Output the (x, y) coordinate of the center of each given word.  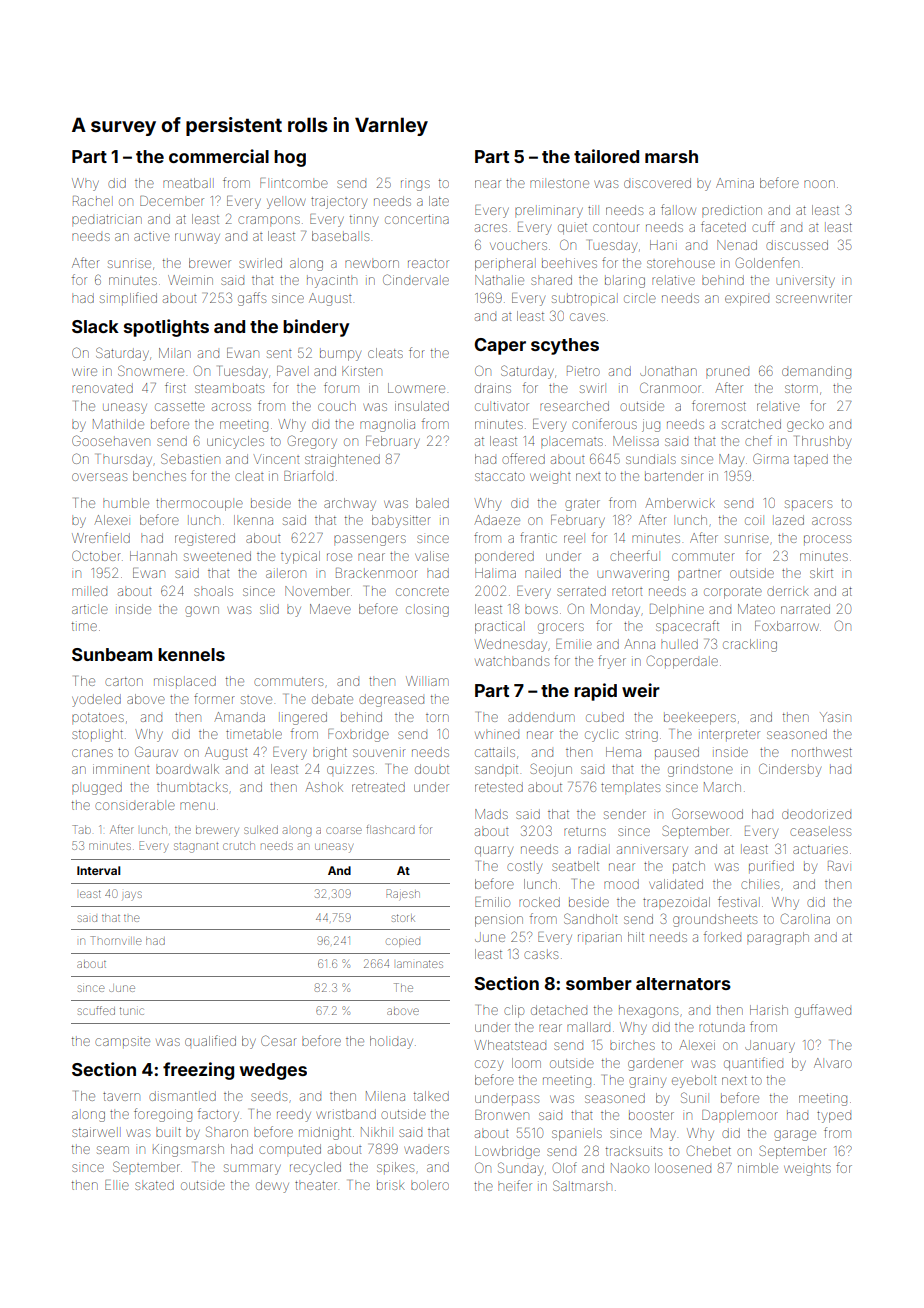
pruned (727, 372)
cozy (489, 1065)
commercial (219, 156)
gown (202, 611)
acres (491, 228)
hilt (636, 937)
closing (427, 611)
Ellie (117, 1185)
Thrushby (823, 442)
